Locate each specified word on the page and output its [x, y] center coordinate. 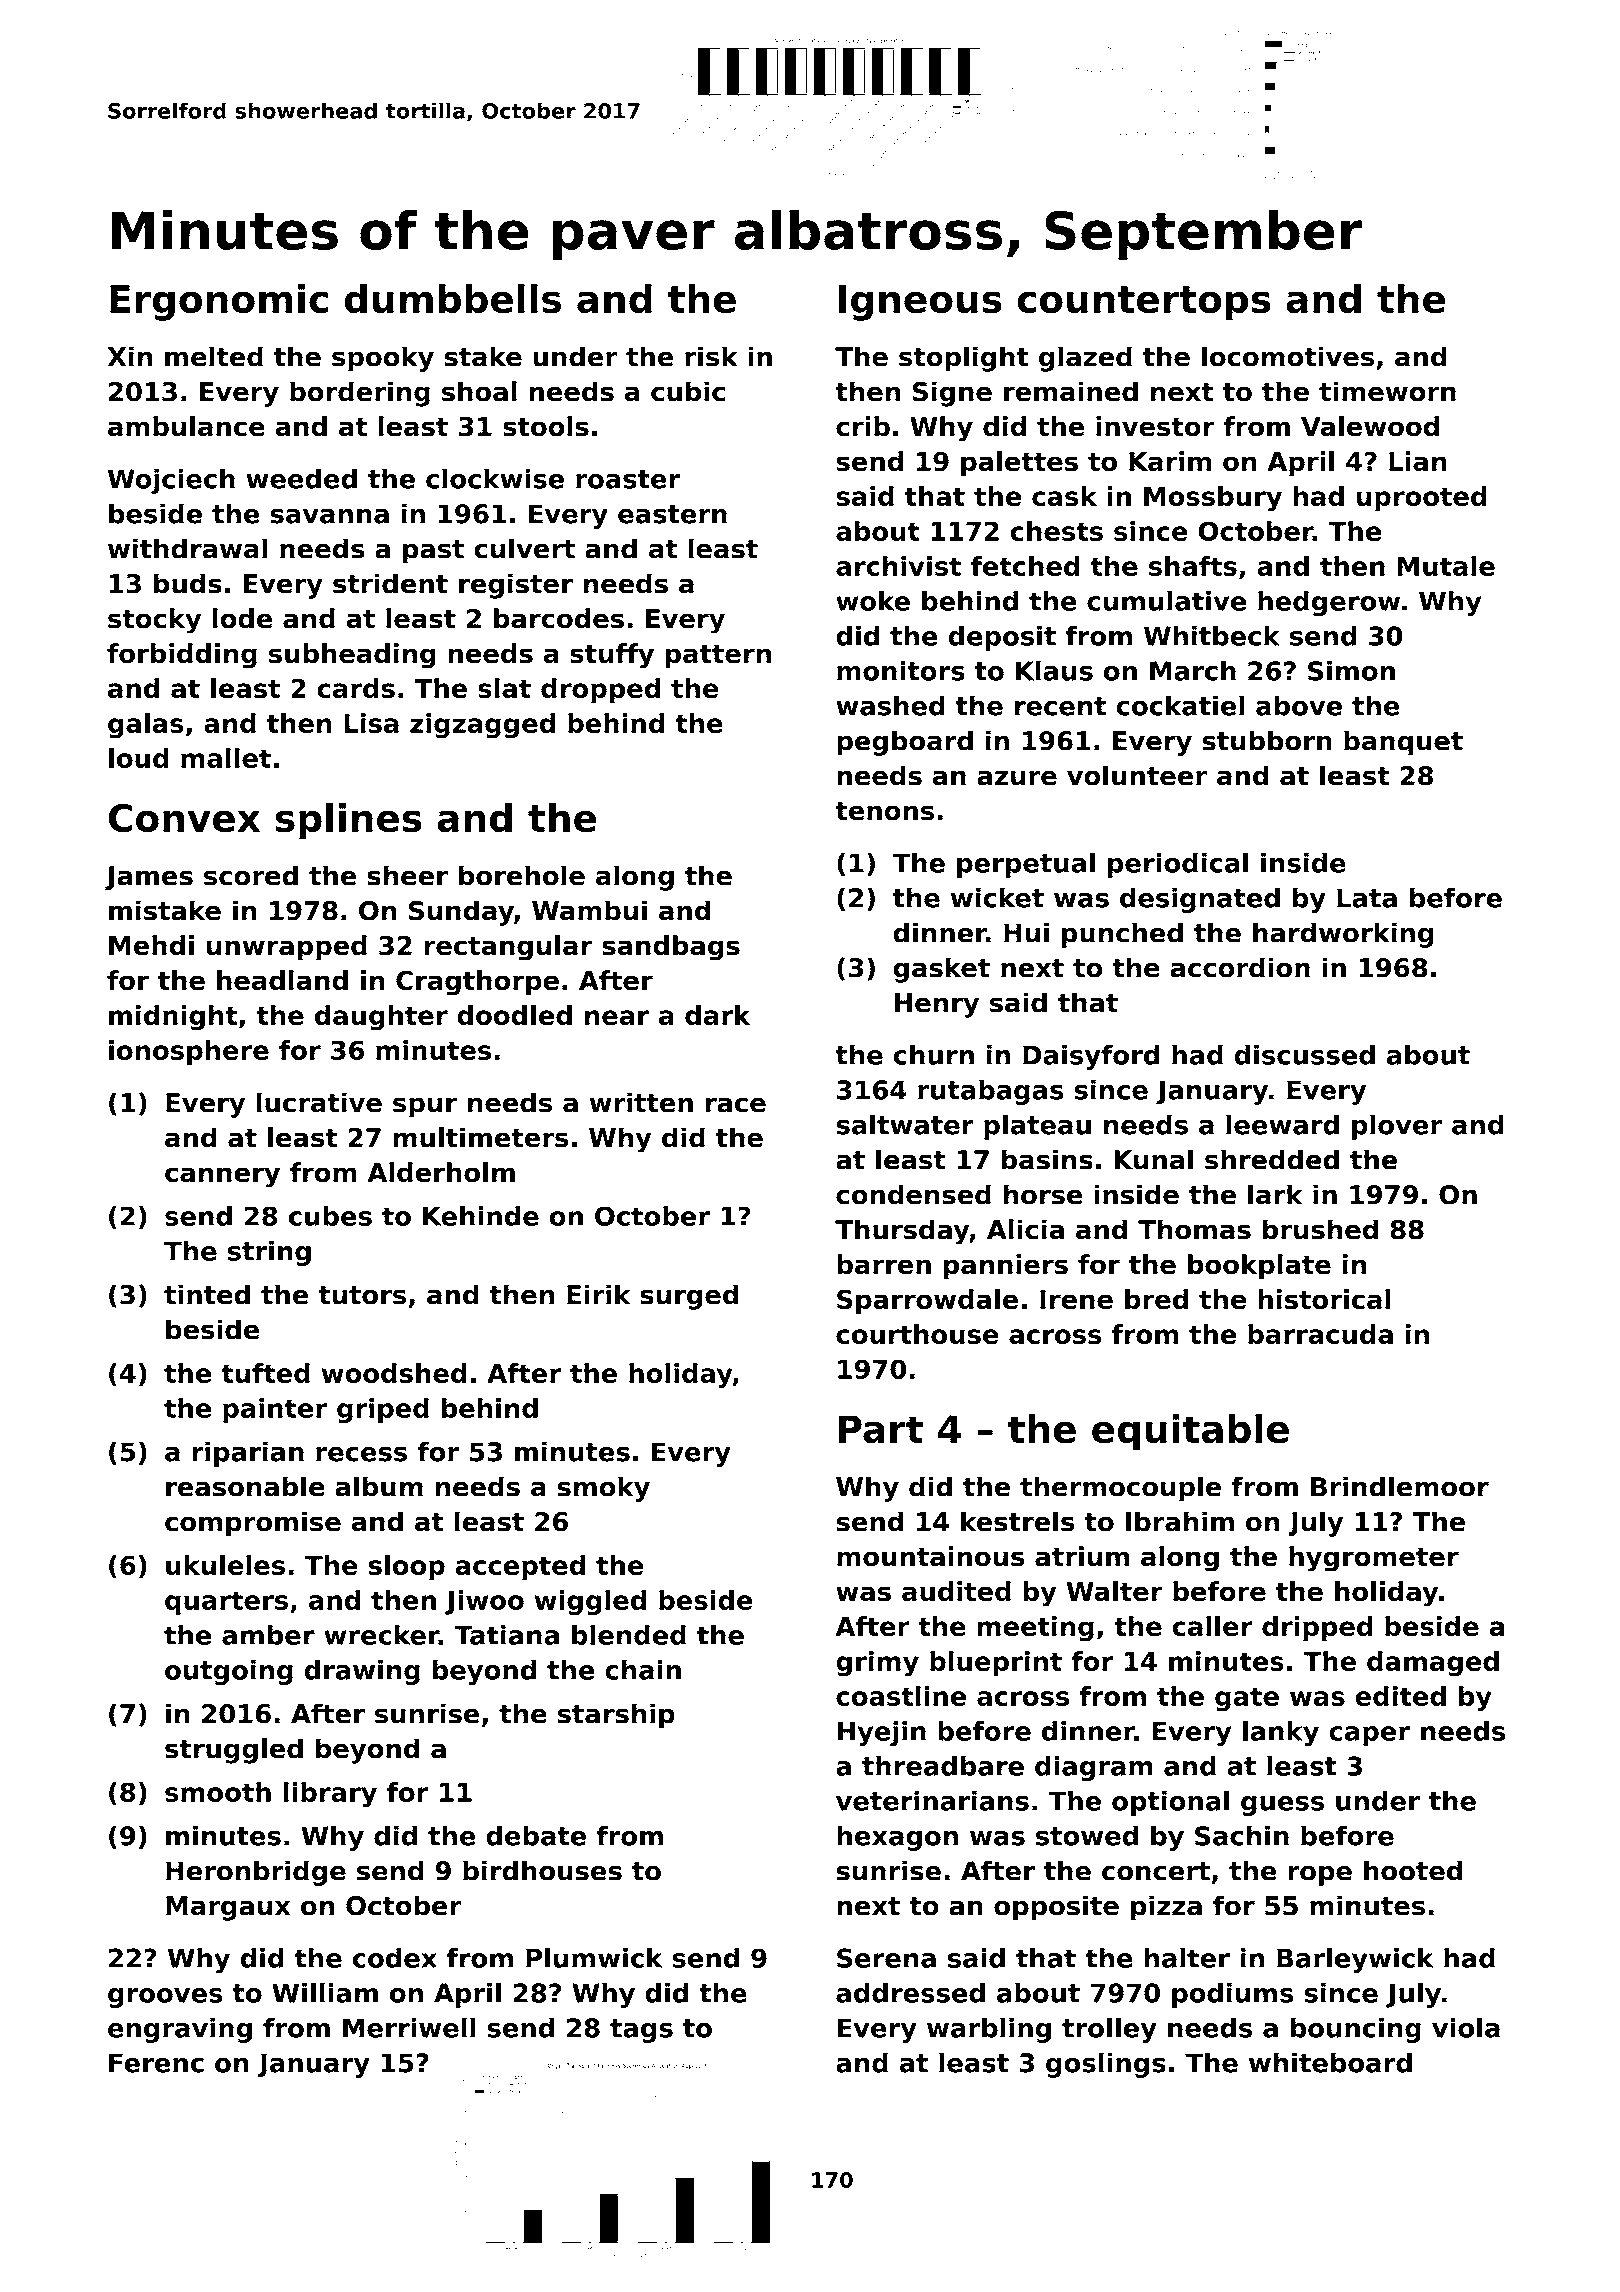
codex [394, 1958]
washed [890, 705]
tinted [207, 1294]
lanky [1281, 1734]
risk [711, 356]
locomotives [1288, 356]
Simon [1351, 670]
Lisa [371, 723]
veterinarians [932, 1800]
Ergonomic [219, 302]
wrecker [381, 1635]
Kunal [1153, 1159]
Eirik [599, 1294]
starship [616, 1716]
